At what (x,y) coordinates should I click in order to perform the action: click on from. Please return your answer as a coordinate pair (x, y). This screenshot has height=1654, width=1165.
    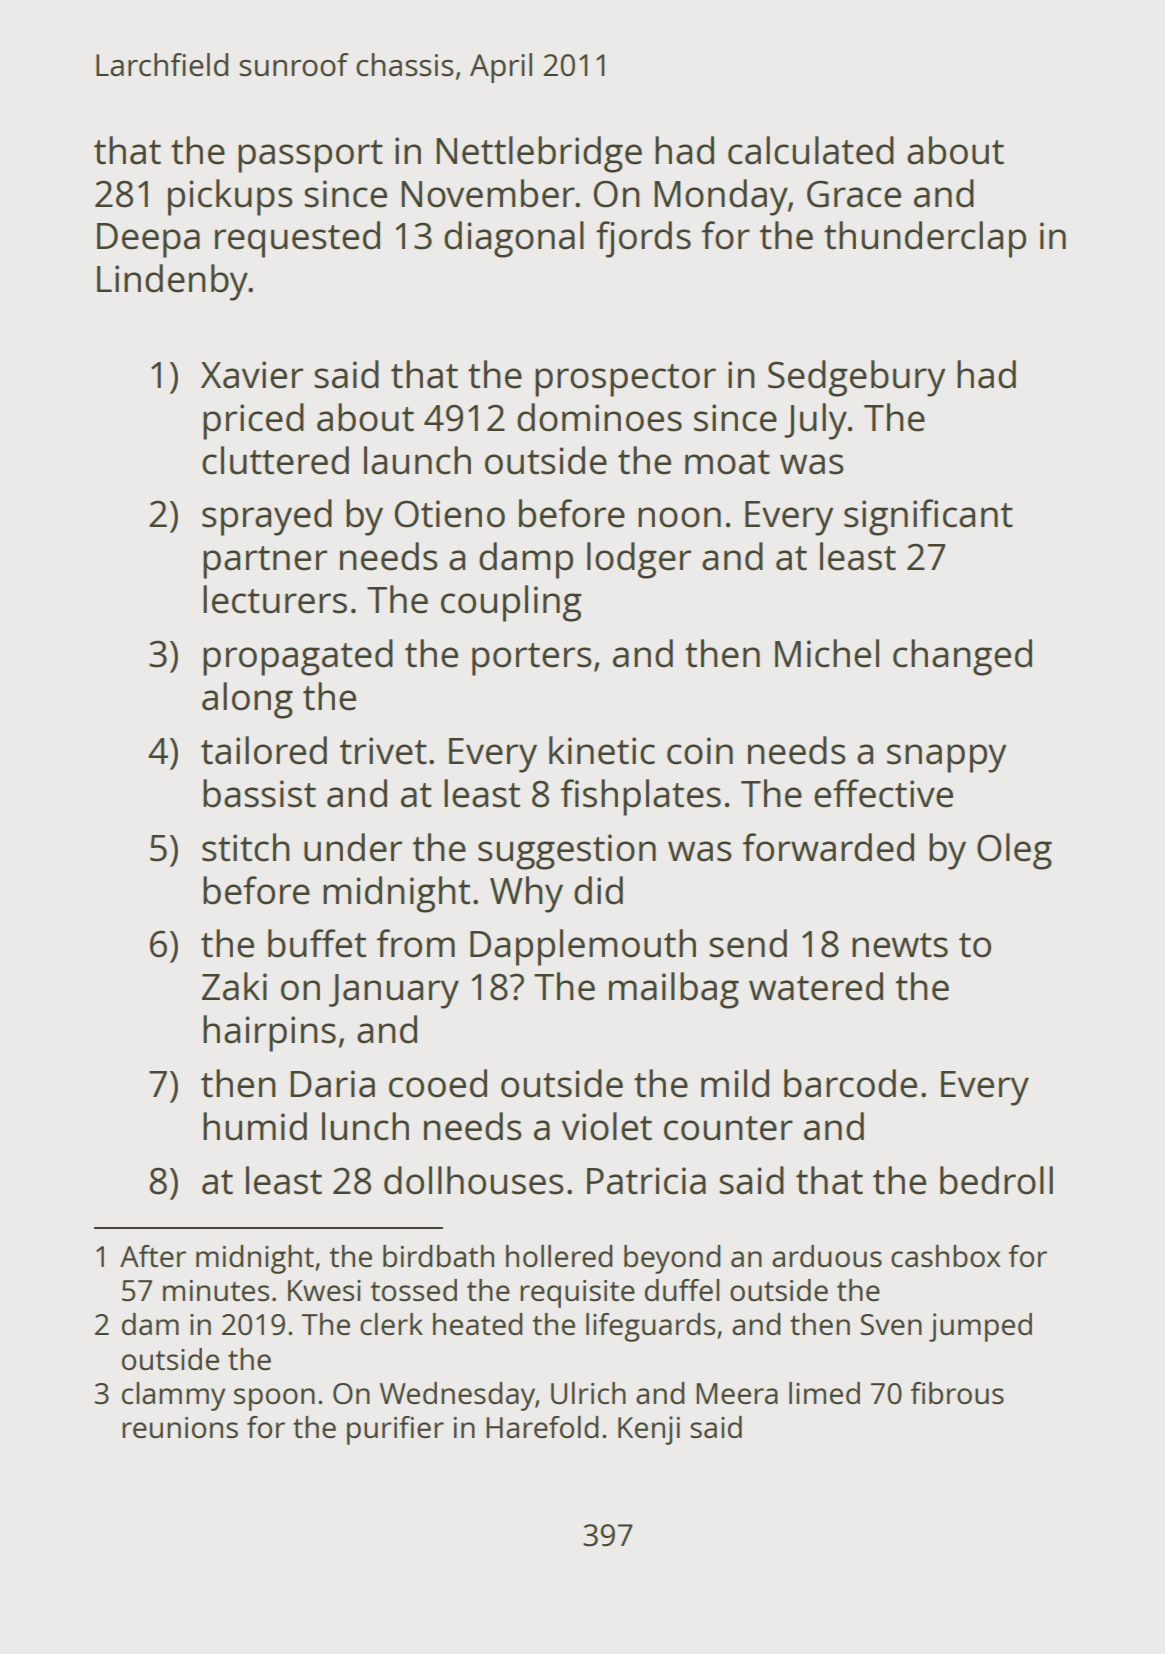
    Looking at the image, I should click on (415, 943).
